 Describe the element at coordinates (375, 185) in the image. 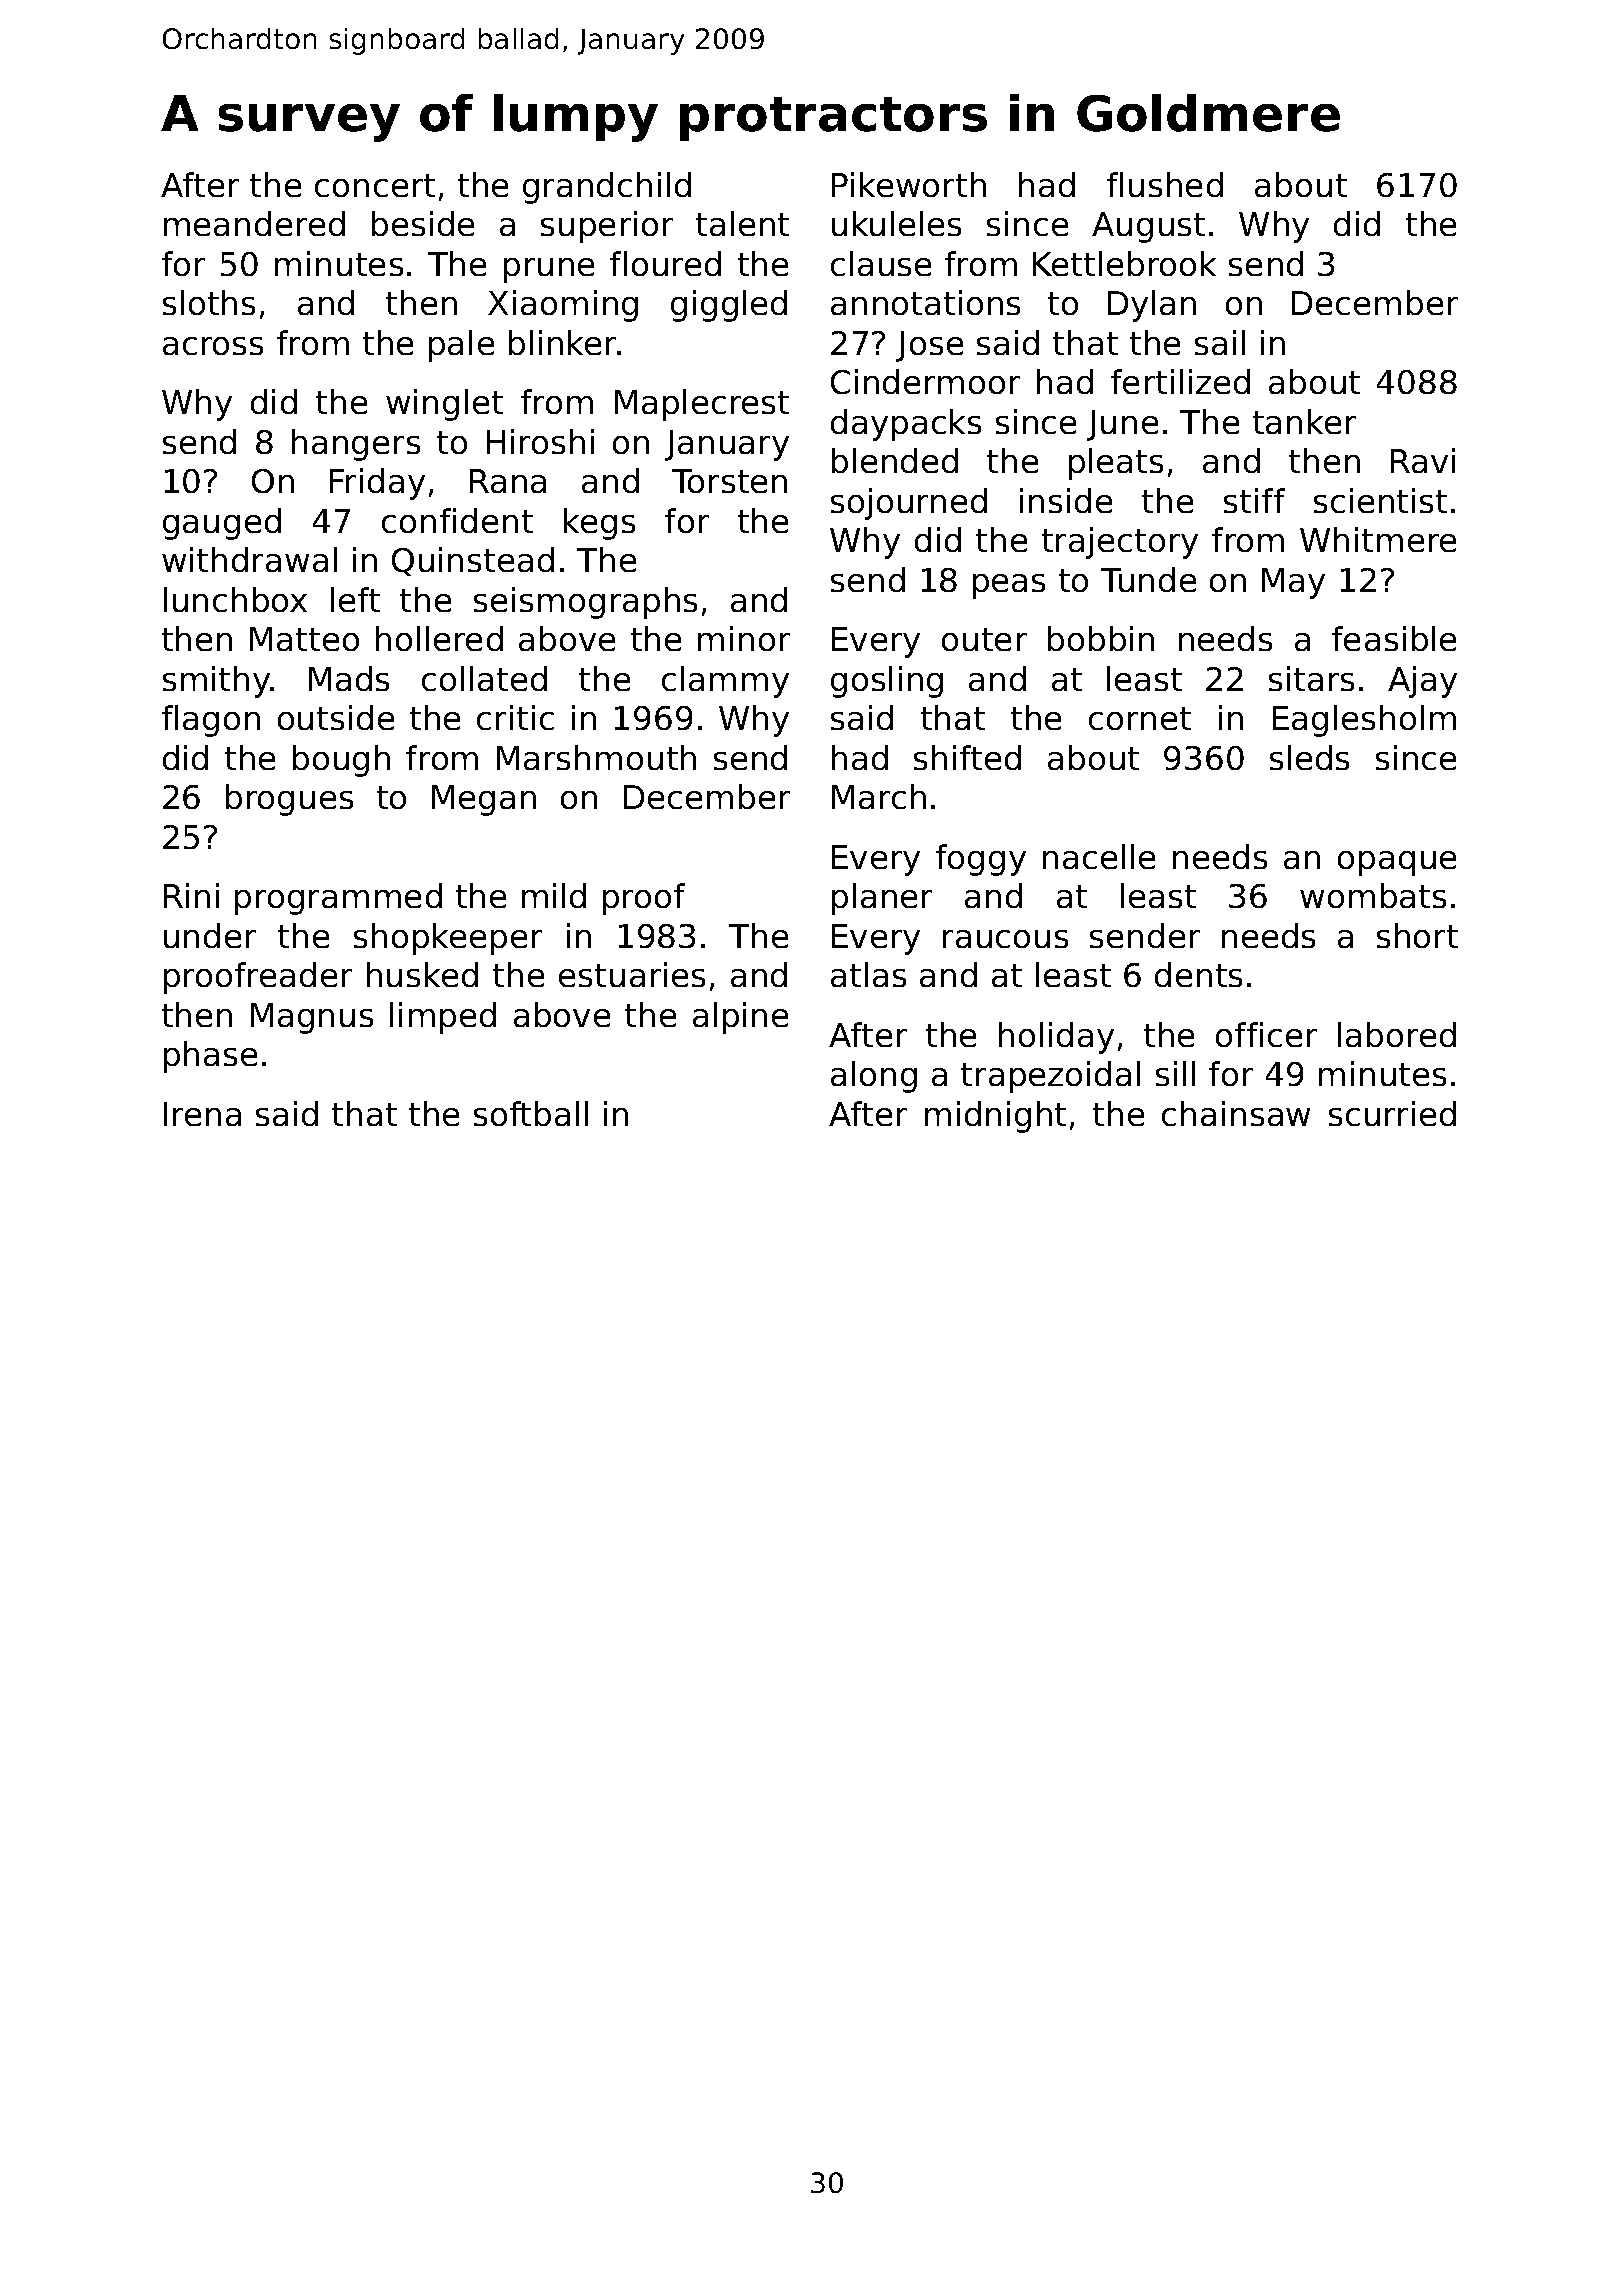

I see `concert` at that location.
